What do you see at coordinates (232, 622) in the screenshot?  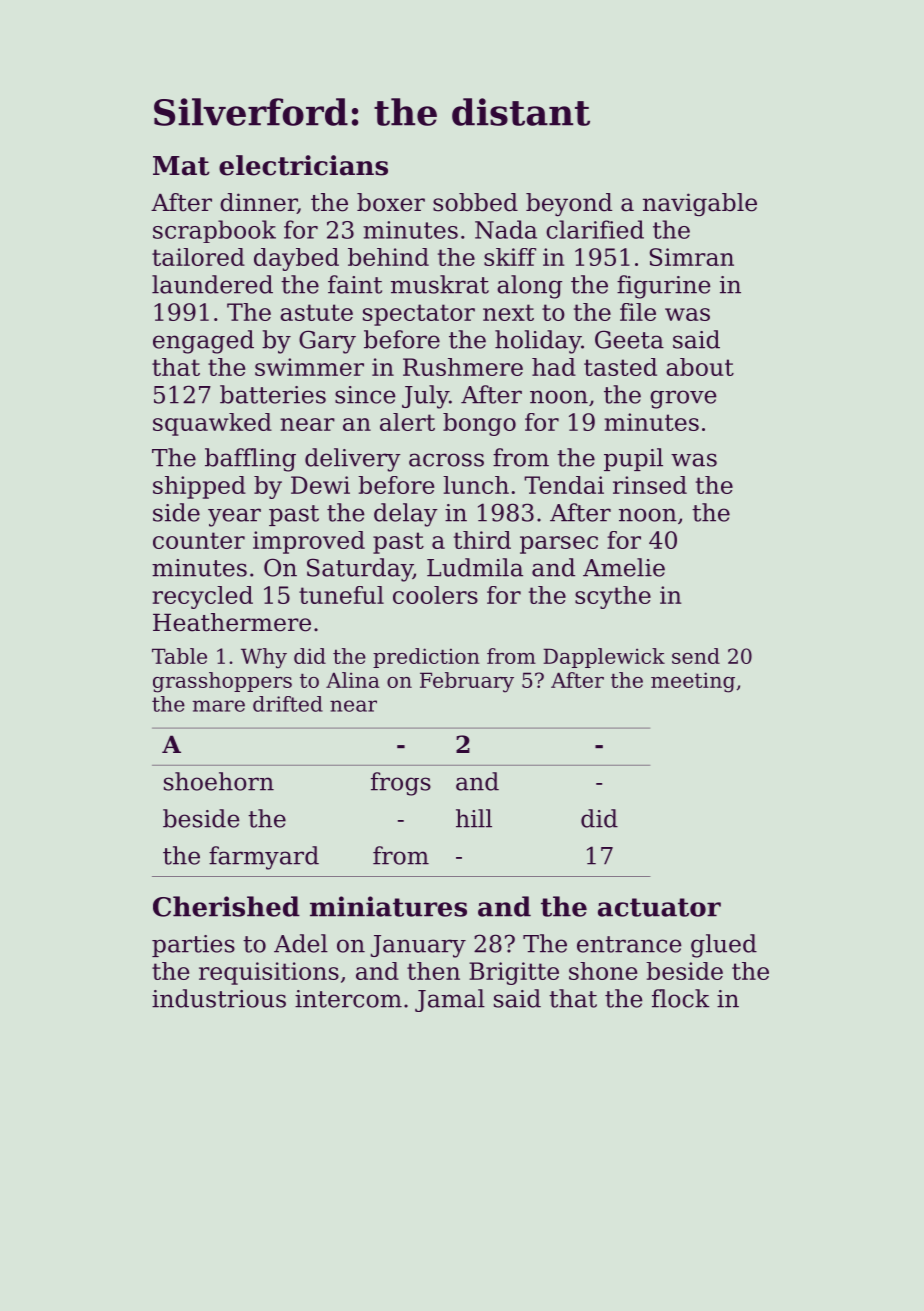 I see `Heathermere` at bounding box center [232, 622].
